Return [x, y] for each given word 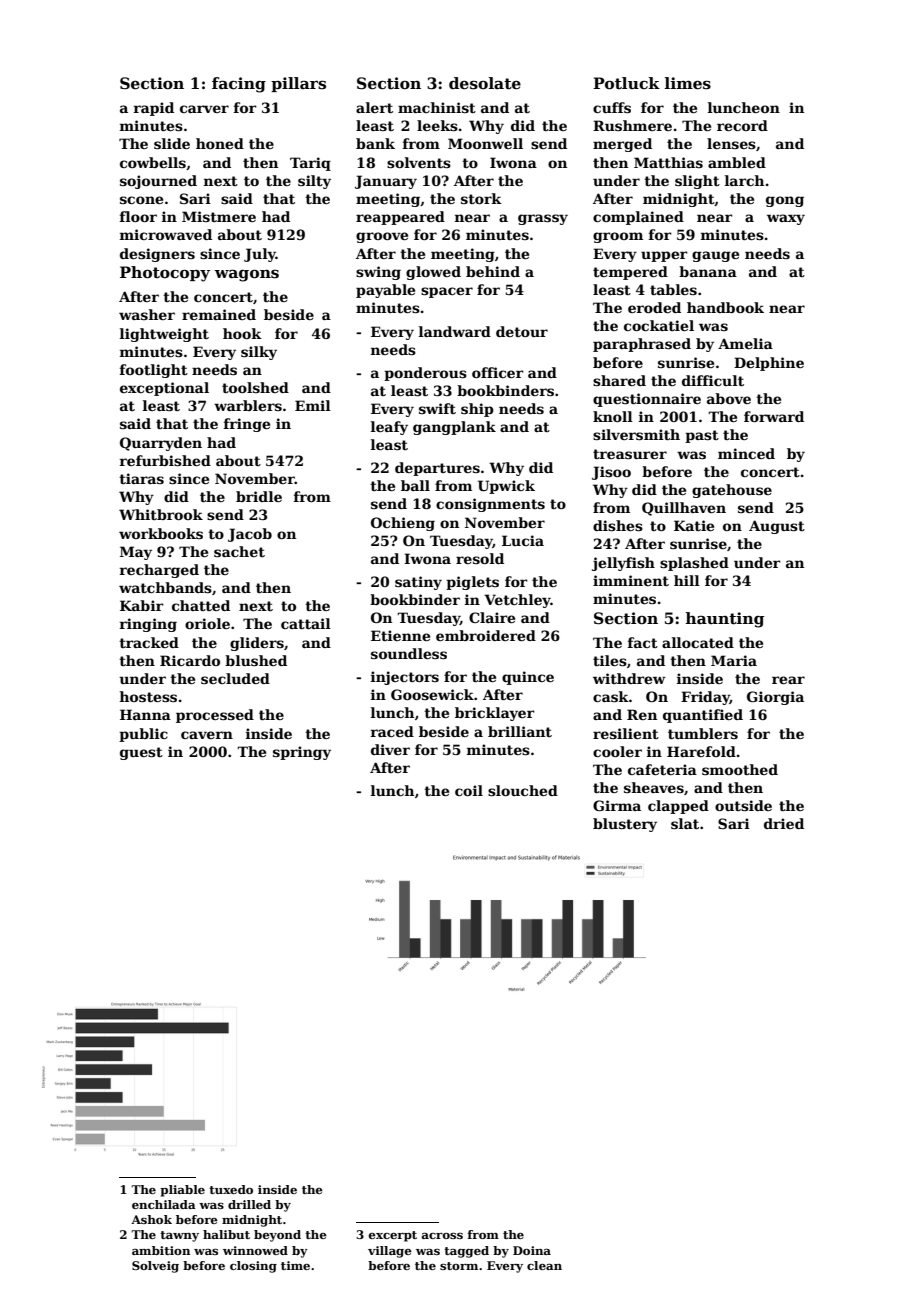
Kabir [142, 605]
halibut [226, 1234]
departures [437, 469]
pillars [298, 84]
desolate [485, 83]
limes [688, 83]
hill [687, 580]
